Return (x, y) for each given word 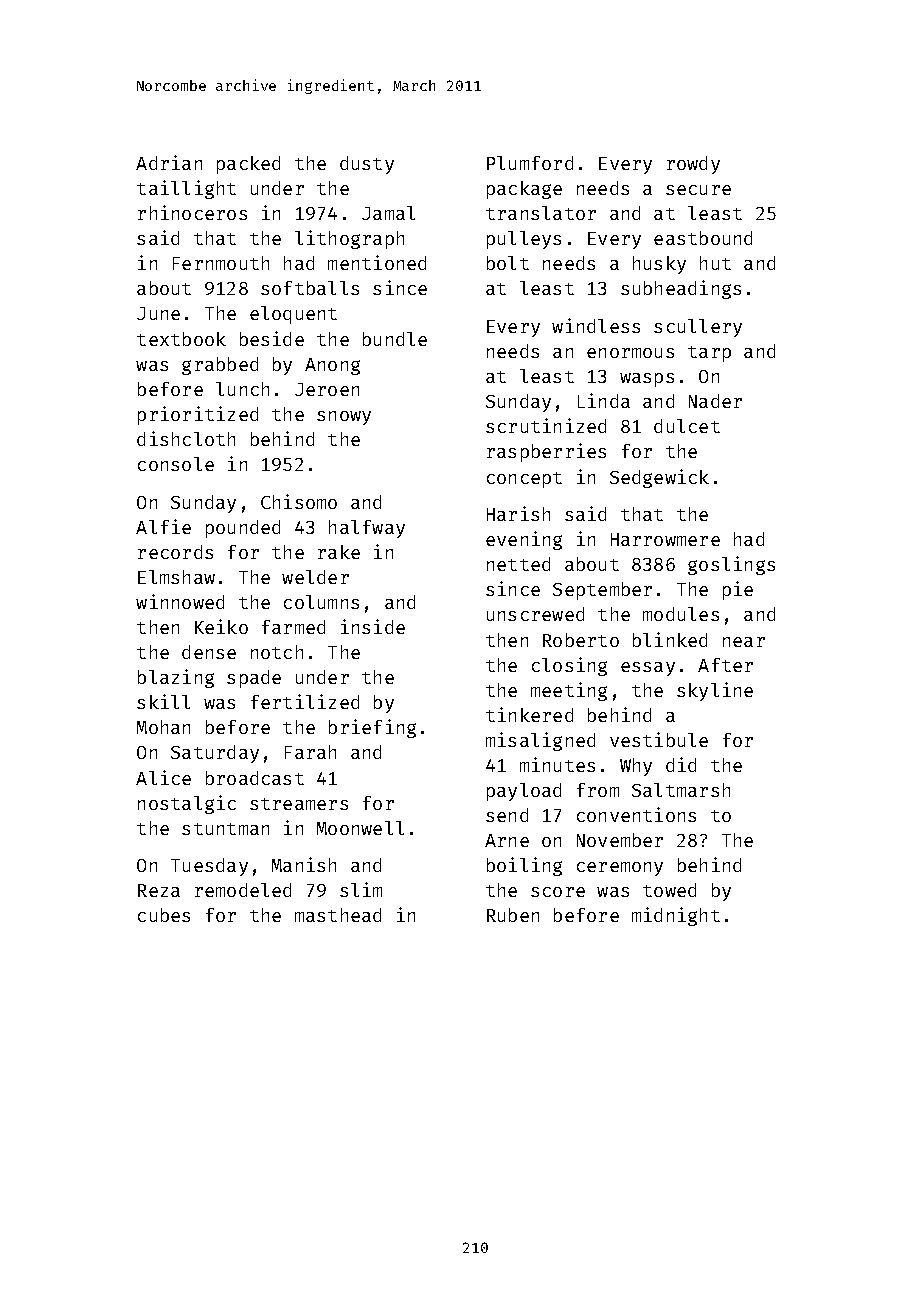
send (507, 815)
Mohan (163, 727)
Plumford (530, 163)
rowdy (693, 165)
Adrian (169, 162)
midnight (676, 916)
